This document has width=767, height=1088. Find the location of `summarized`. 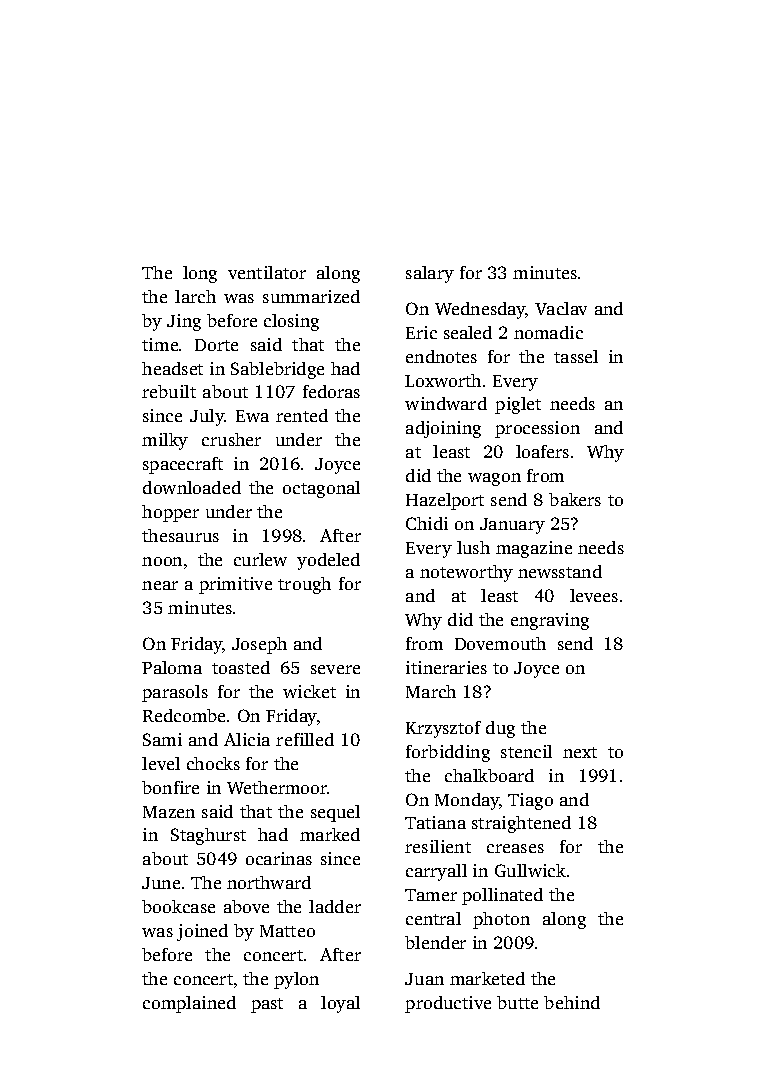

summarized is located at coordinates (311, 296).
